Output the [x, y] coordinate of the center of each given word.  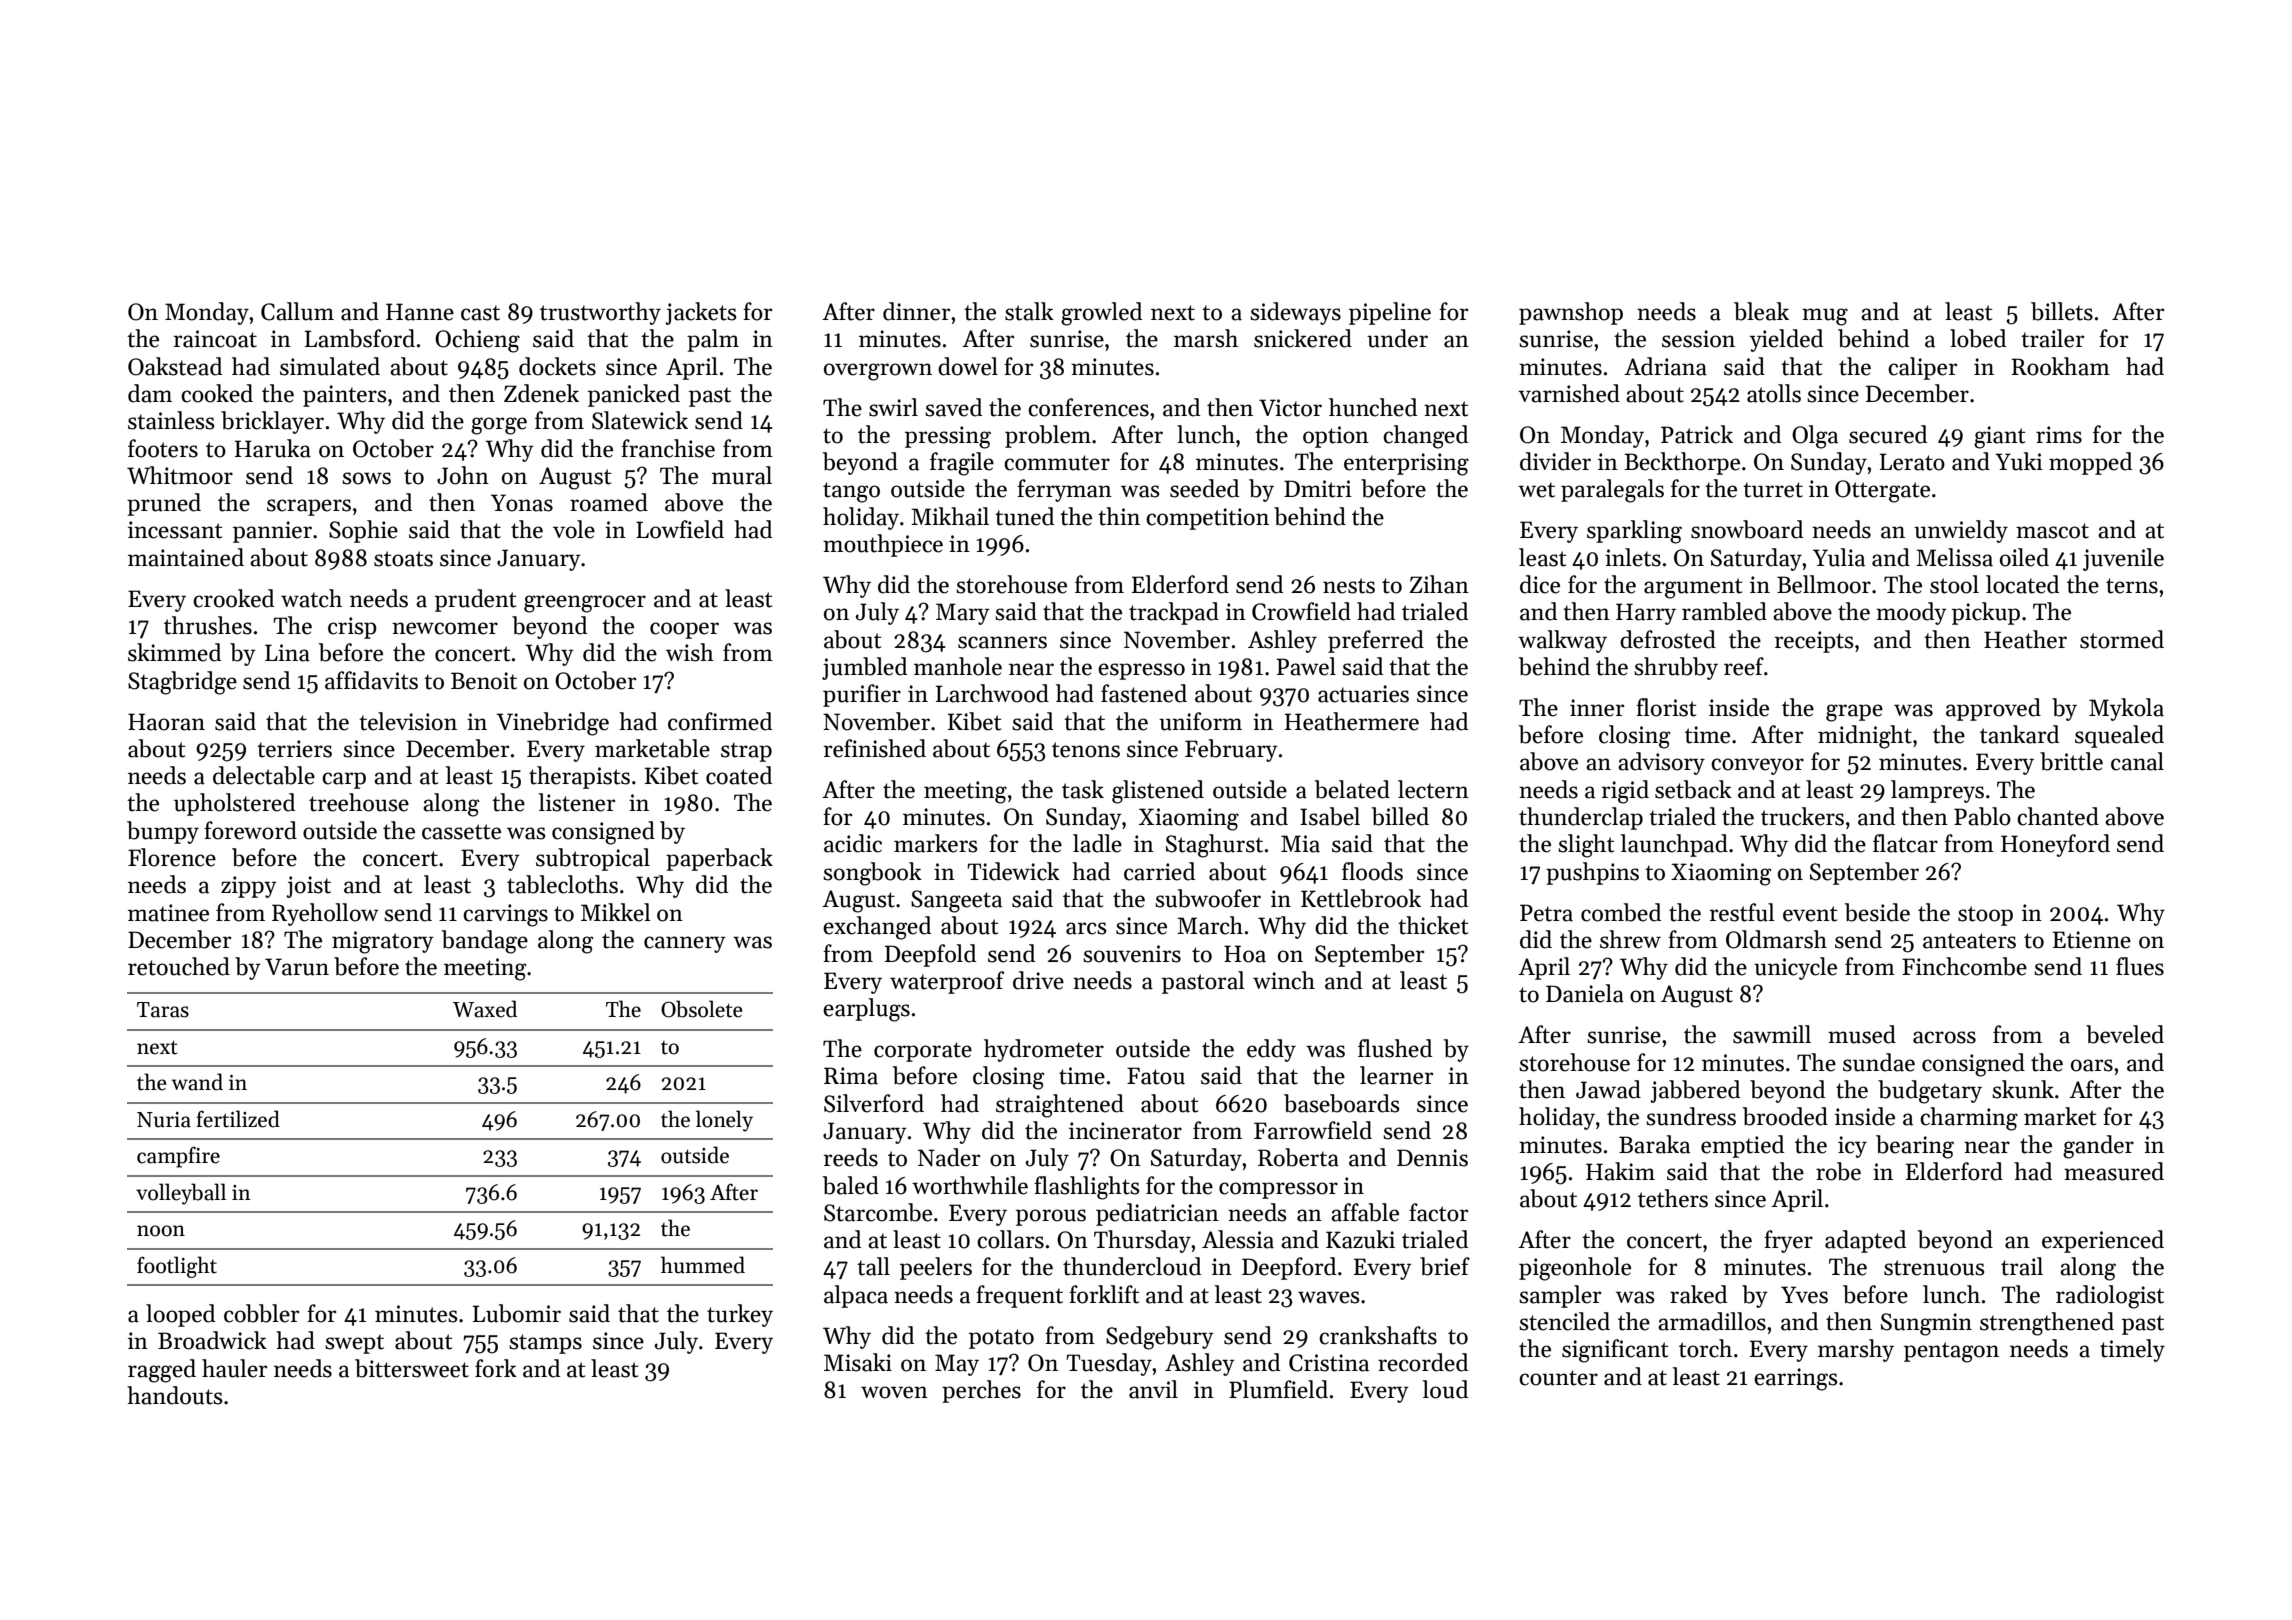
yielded [1786, 340]
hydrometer [1044, 1050]
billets [2062, 311]
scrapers [309, 507]
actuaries [1363, 694]
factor [1438, 1212]
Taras [163, 1010]
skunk [2023, 1089]
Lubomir [517, 1313]
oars [2092, 1065]
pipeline [1390, 313]
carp [344, 780]
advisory [1661, 763]
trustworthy [600, 313]
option [1336, 437]
